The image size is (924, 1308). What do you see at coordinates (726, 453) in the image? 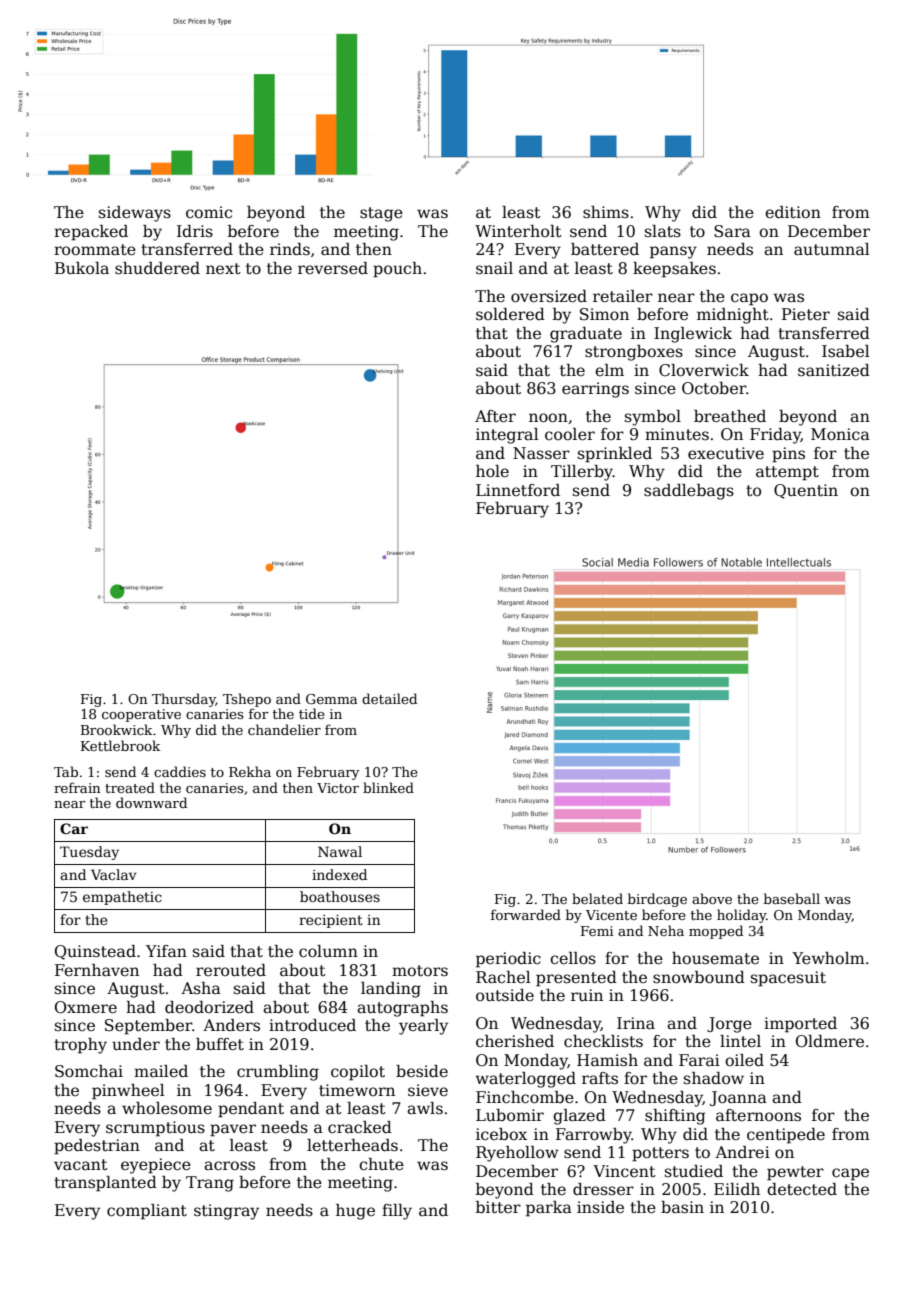
I see `executive` at bounding box center [726, 453].
